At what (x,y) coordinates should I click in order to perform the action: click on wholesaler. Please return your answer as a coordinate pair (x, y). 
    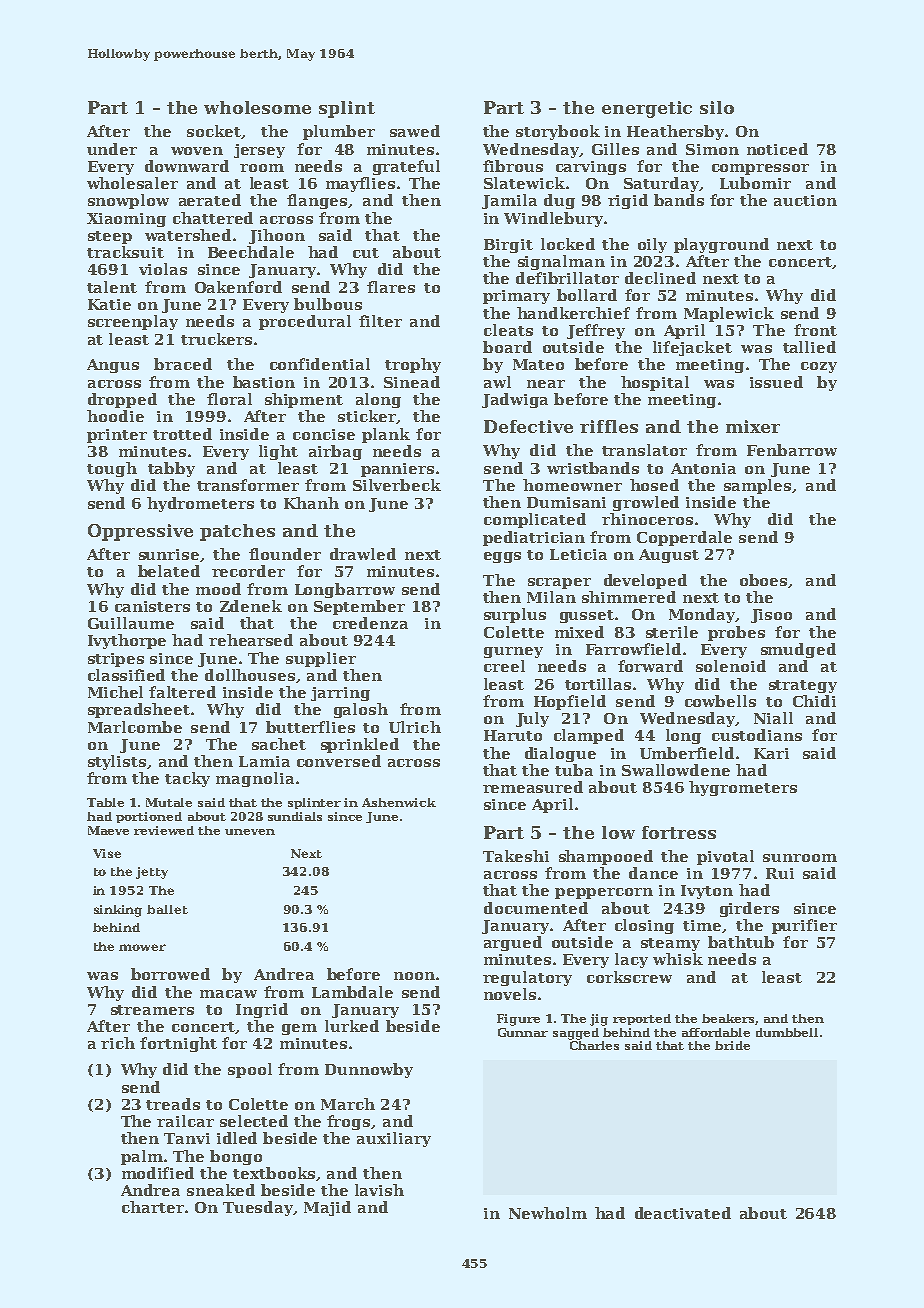
    Looking at the image, I should click on (132, 183).
